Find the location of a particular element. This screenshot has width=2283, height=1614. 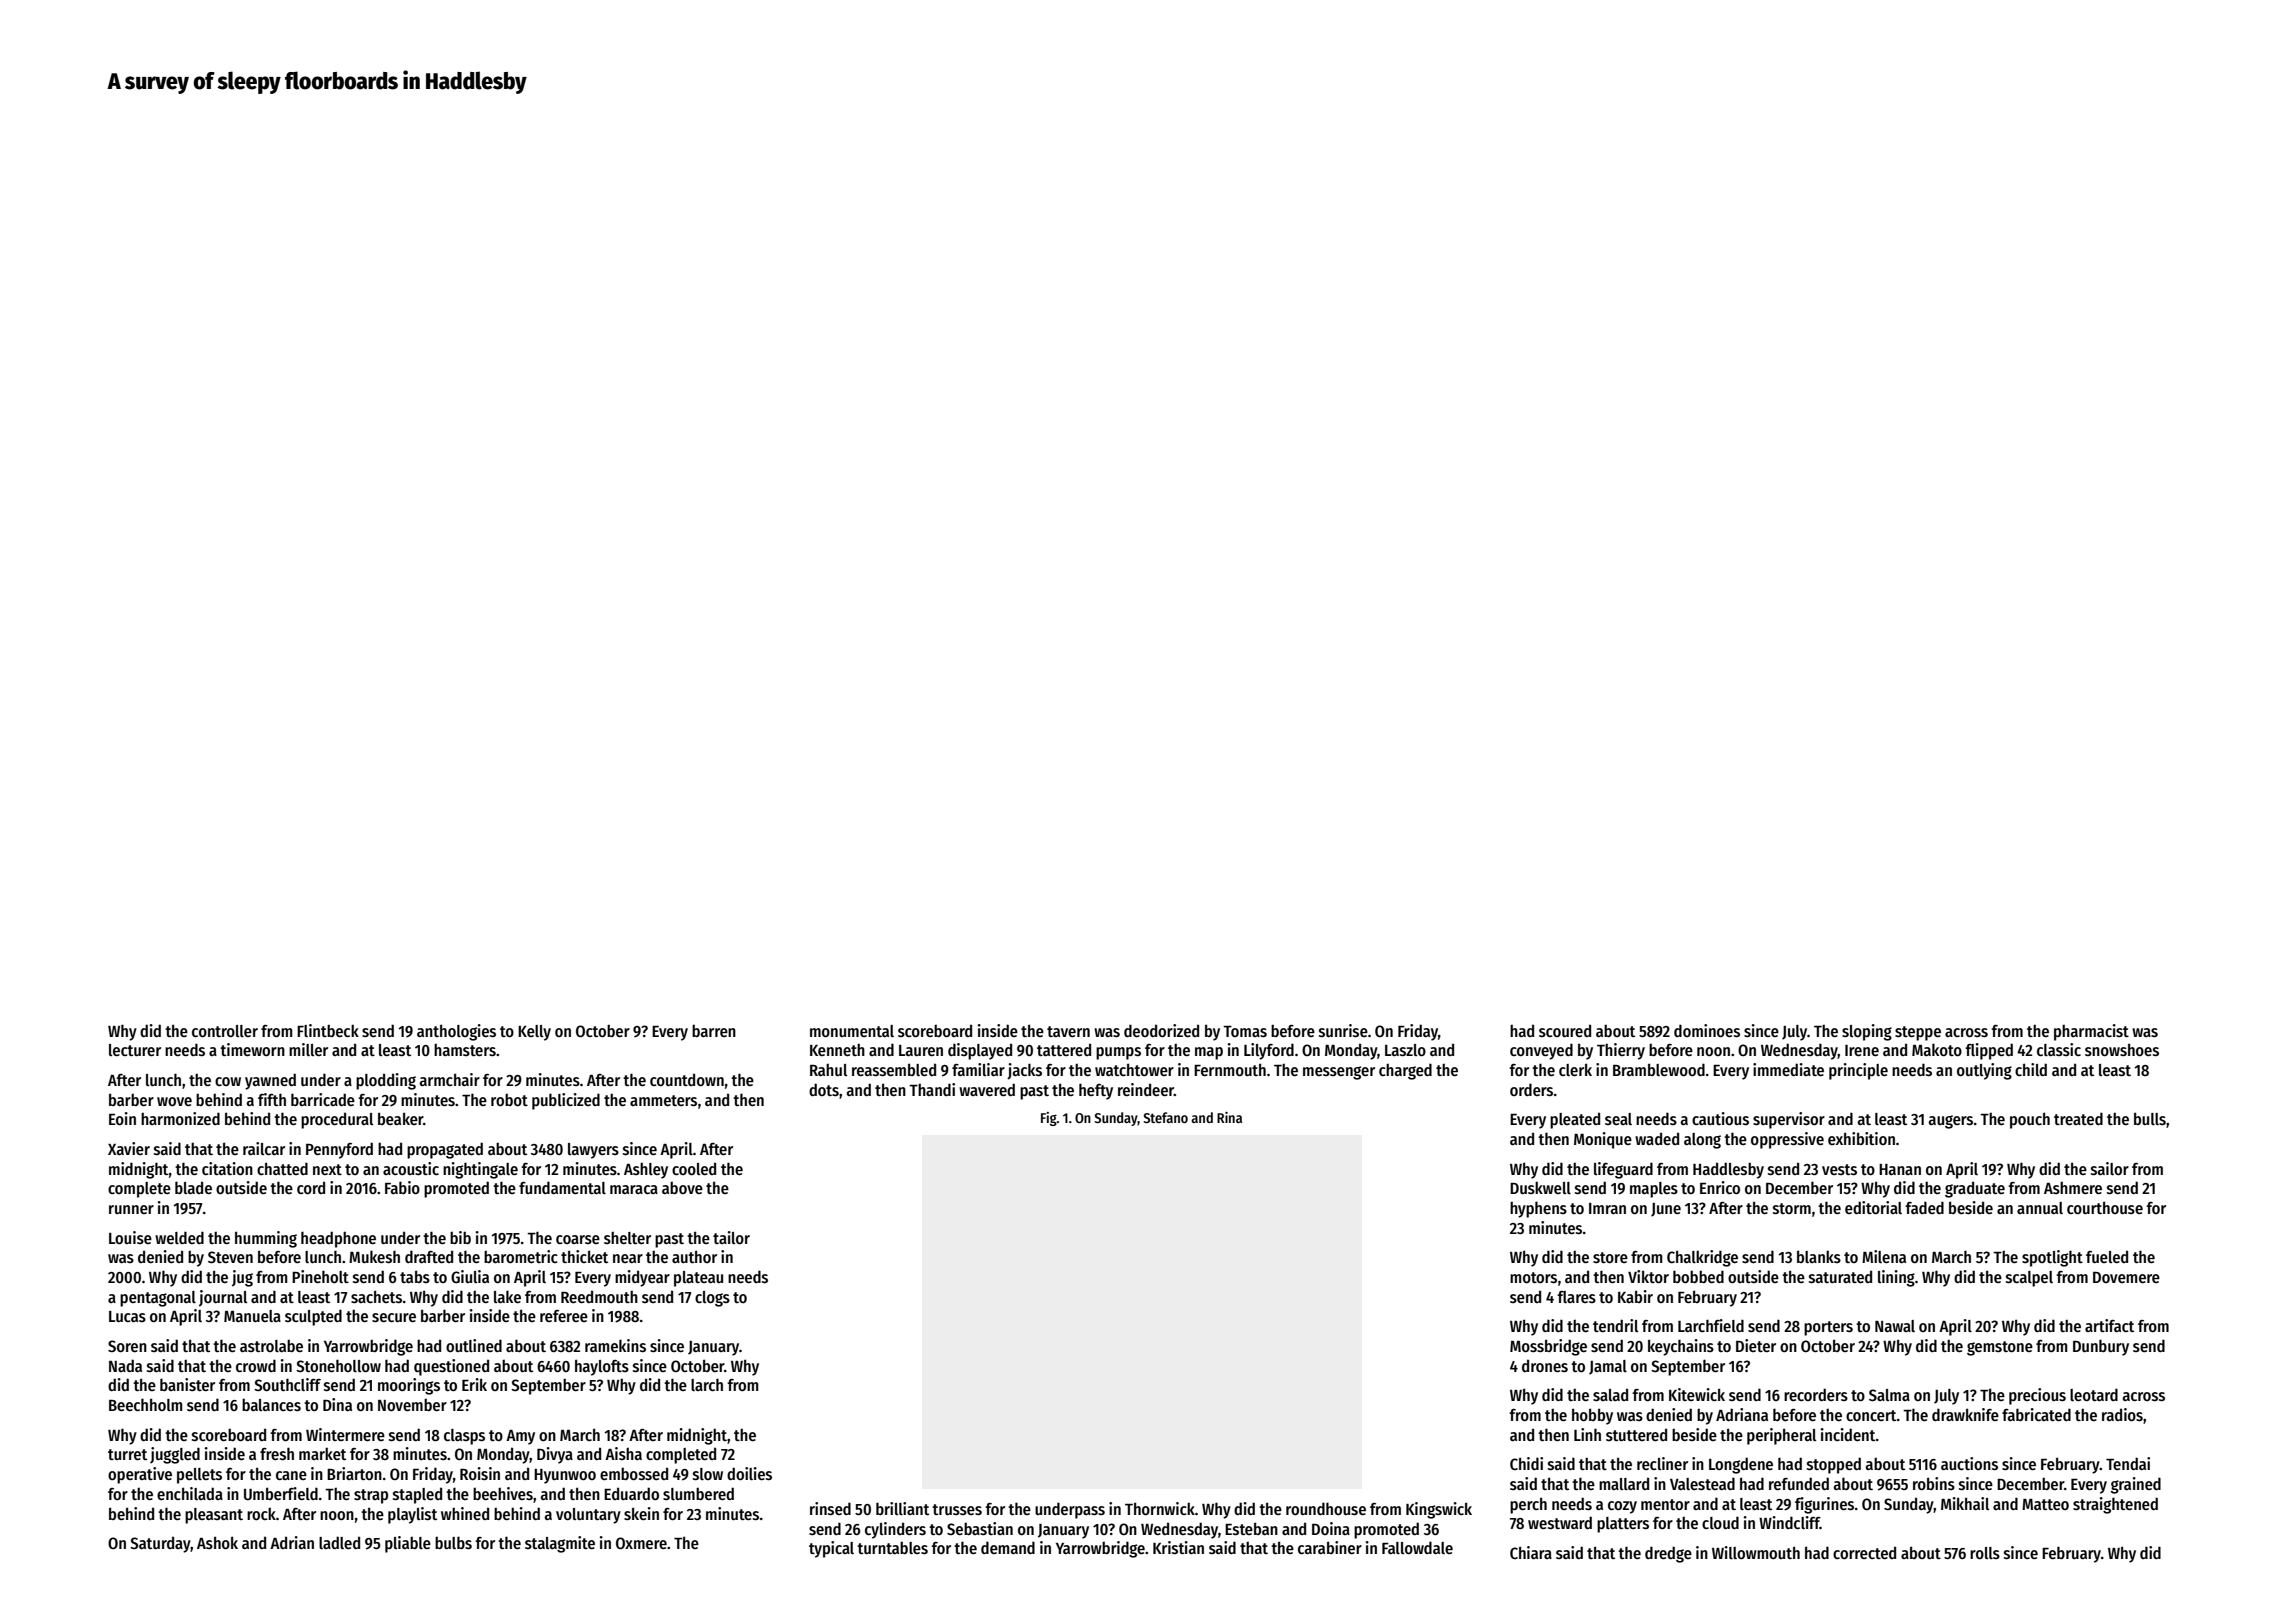

Oxmere is located at coordinates (641, 1543).
